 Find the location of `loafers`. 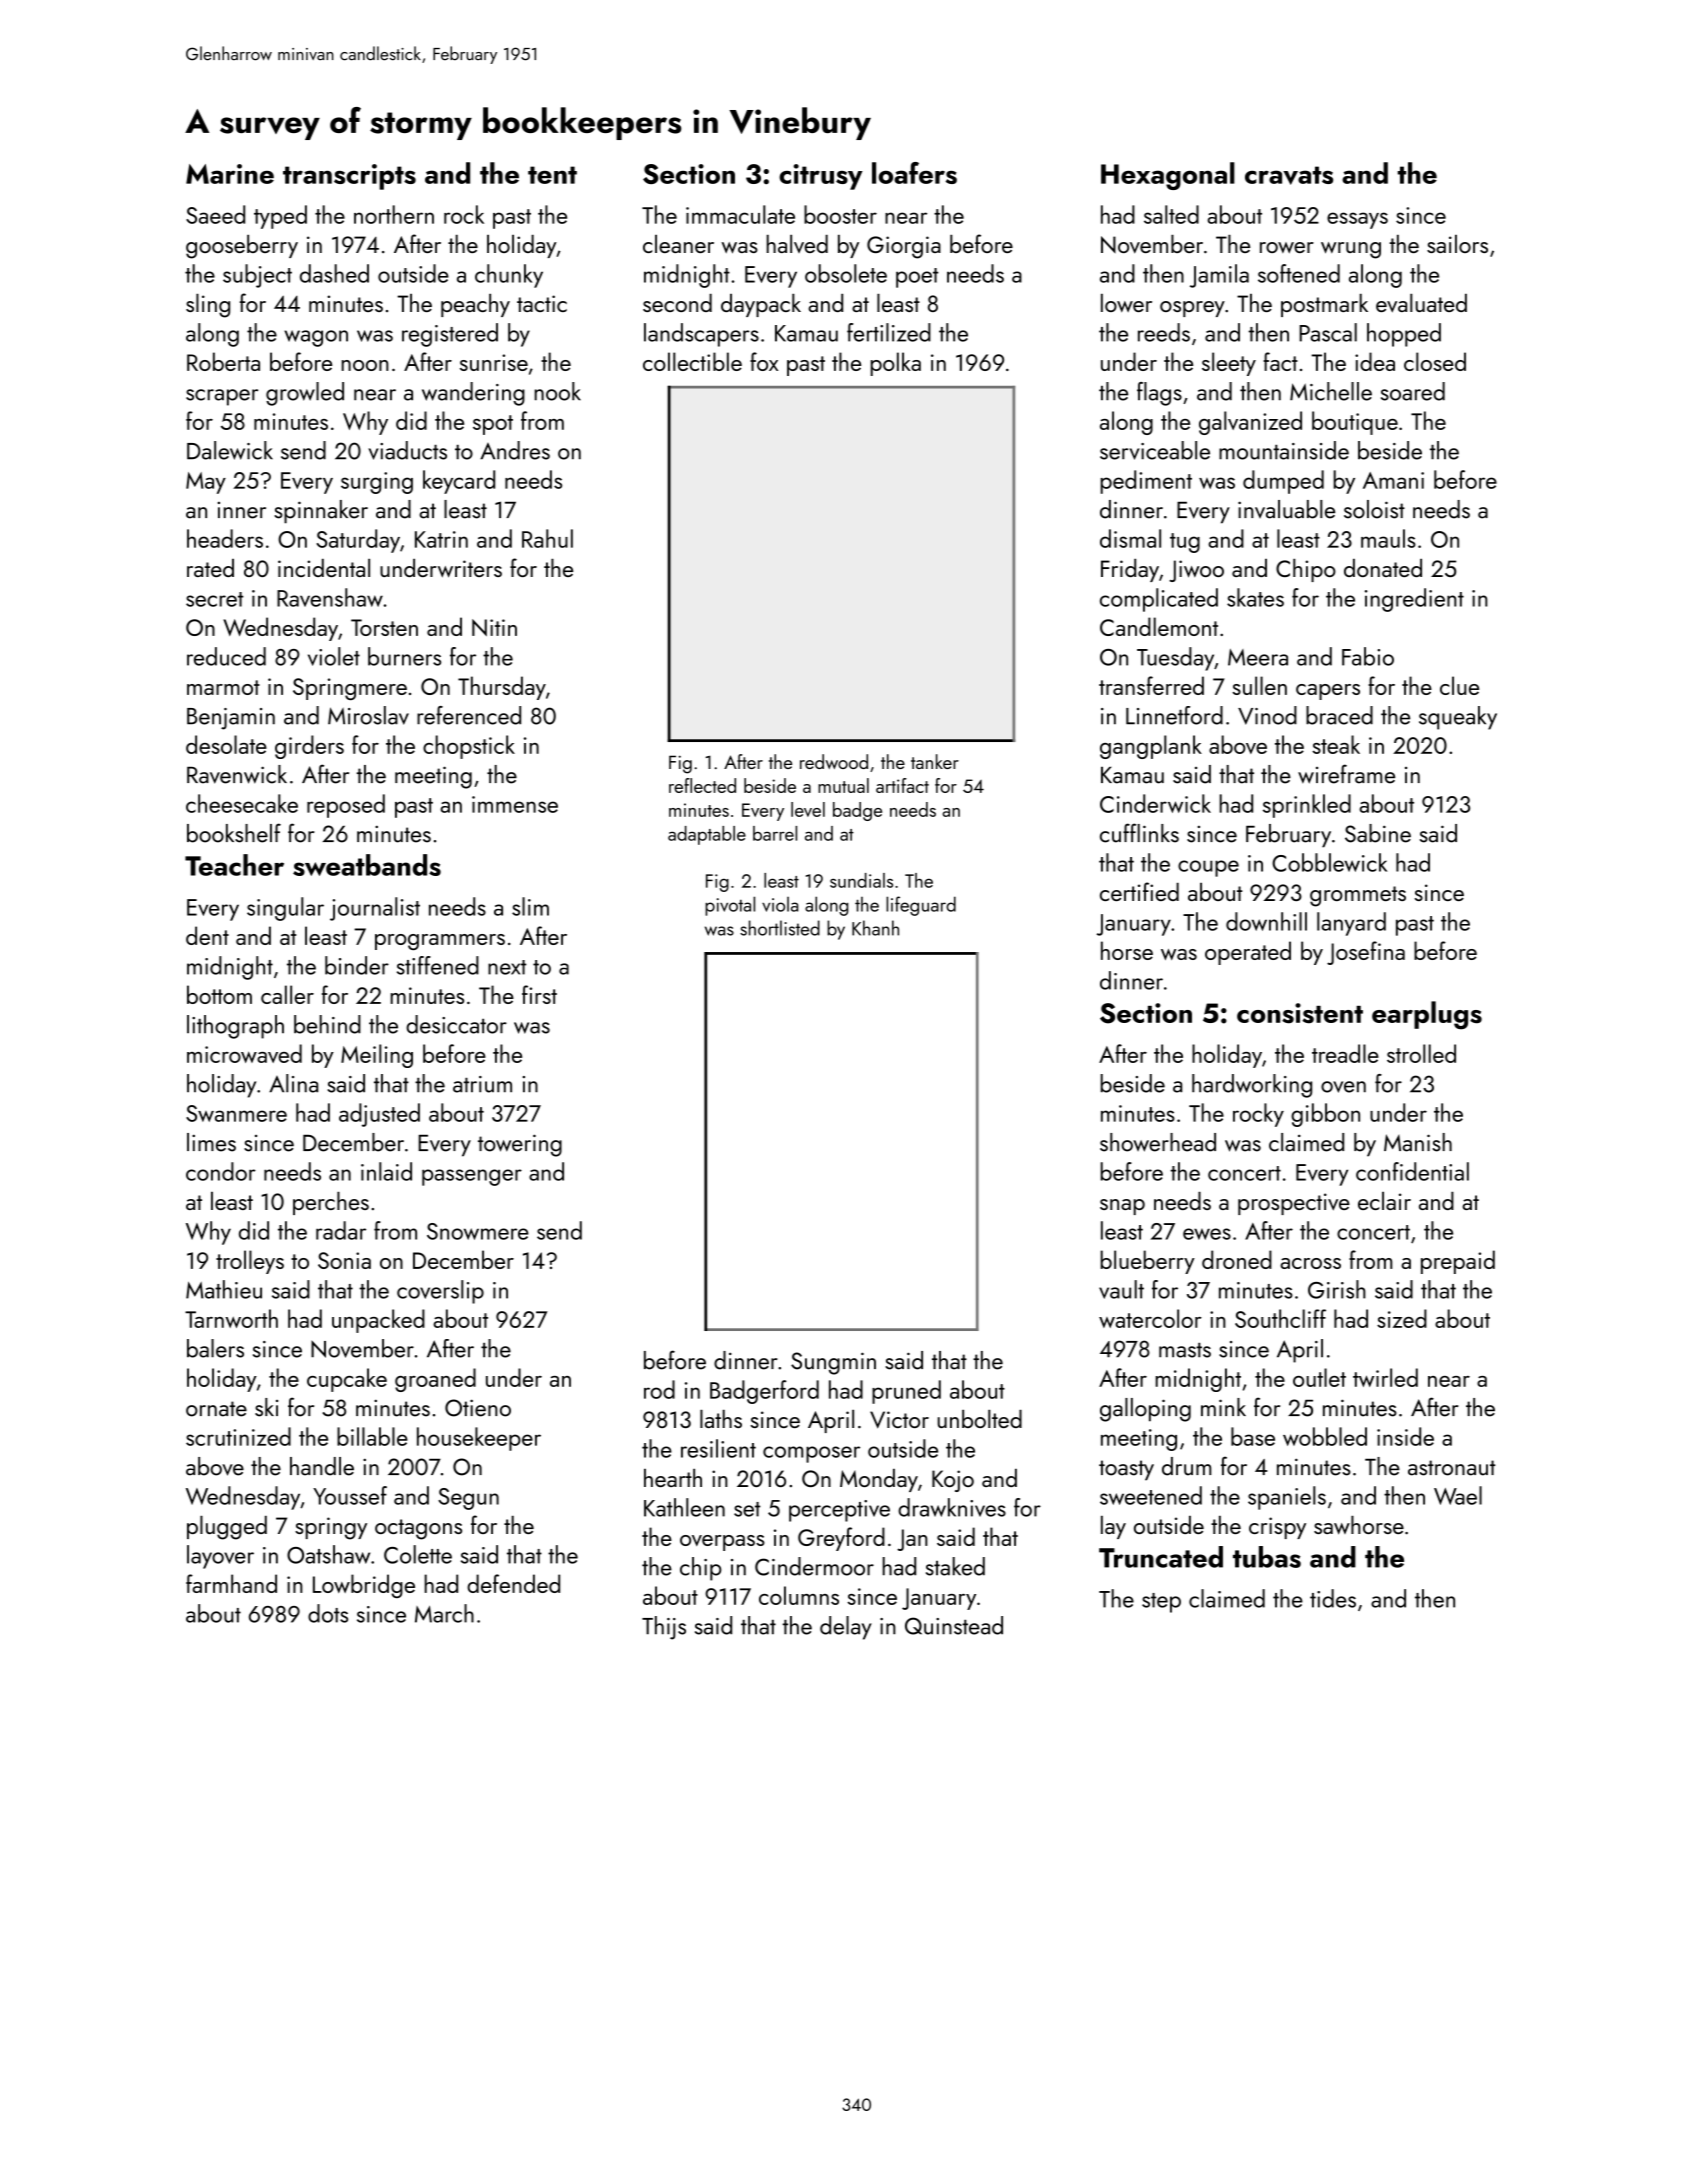

loafers is located at coordinates (914, 173).
